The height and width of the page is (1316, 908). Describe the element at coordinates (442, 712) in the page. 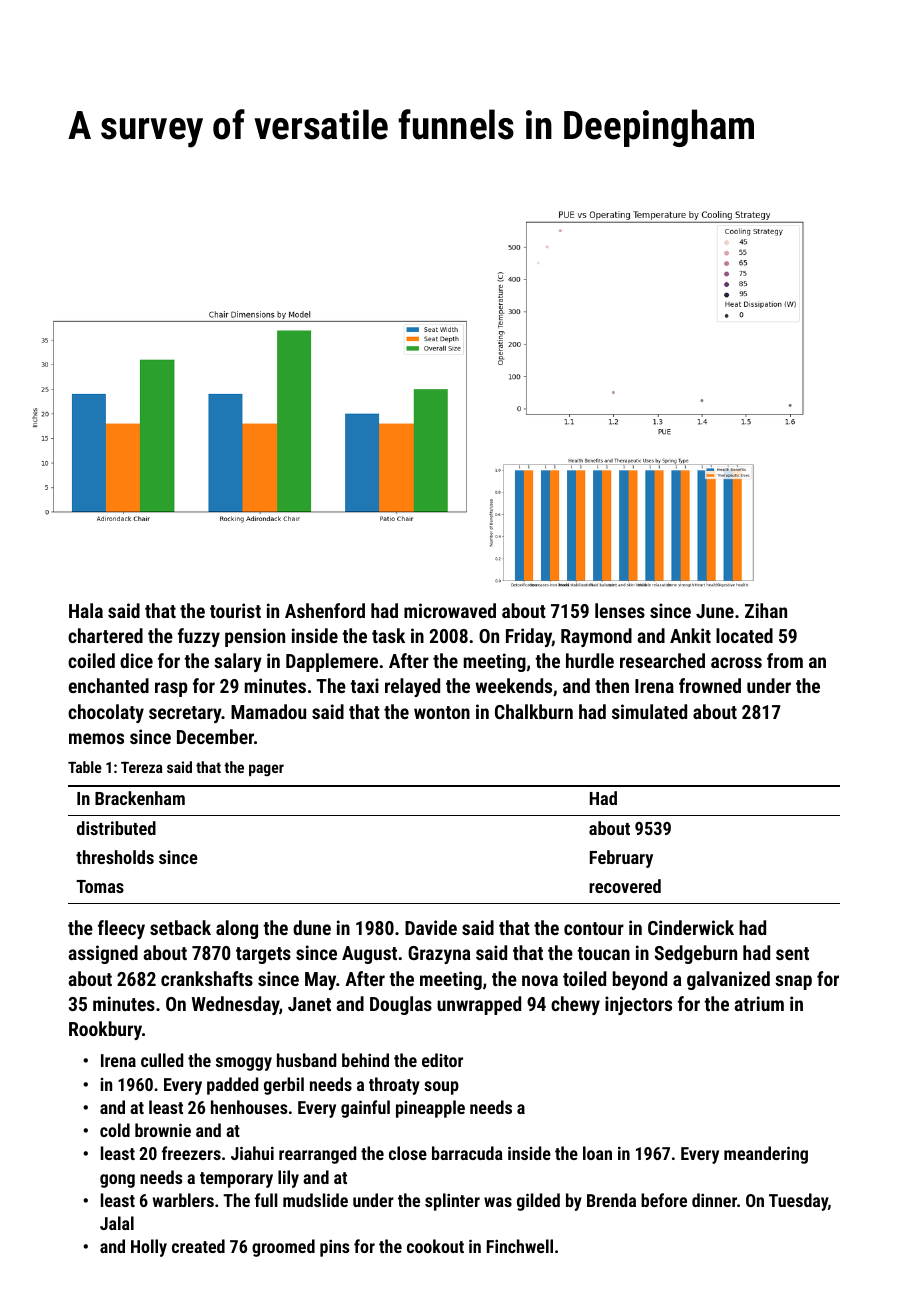

I see `wonton` at that location.
